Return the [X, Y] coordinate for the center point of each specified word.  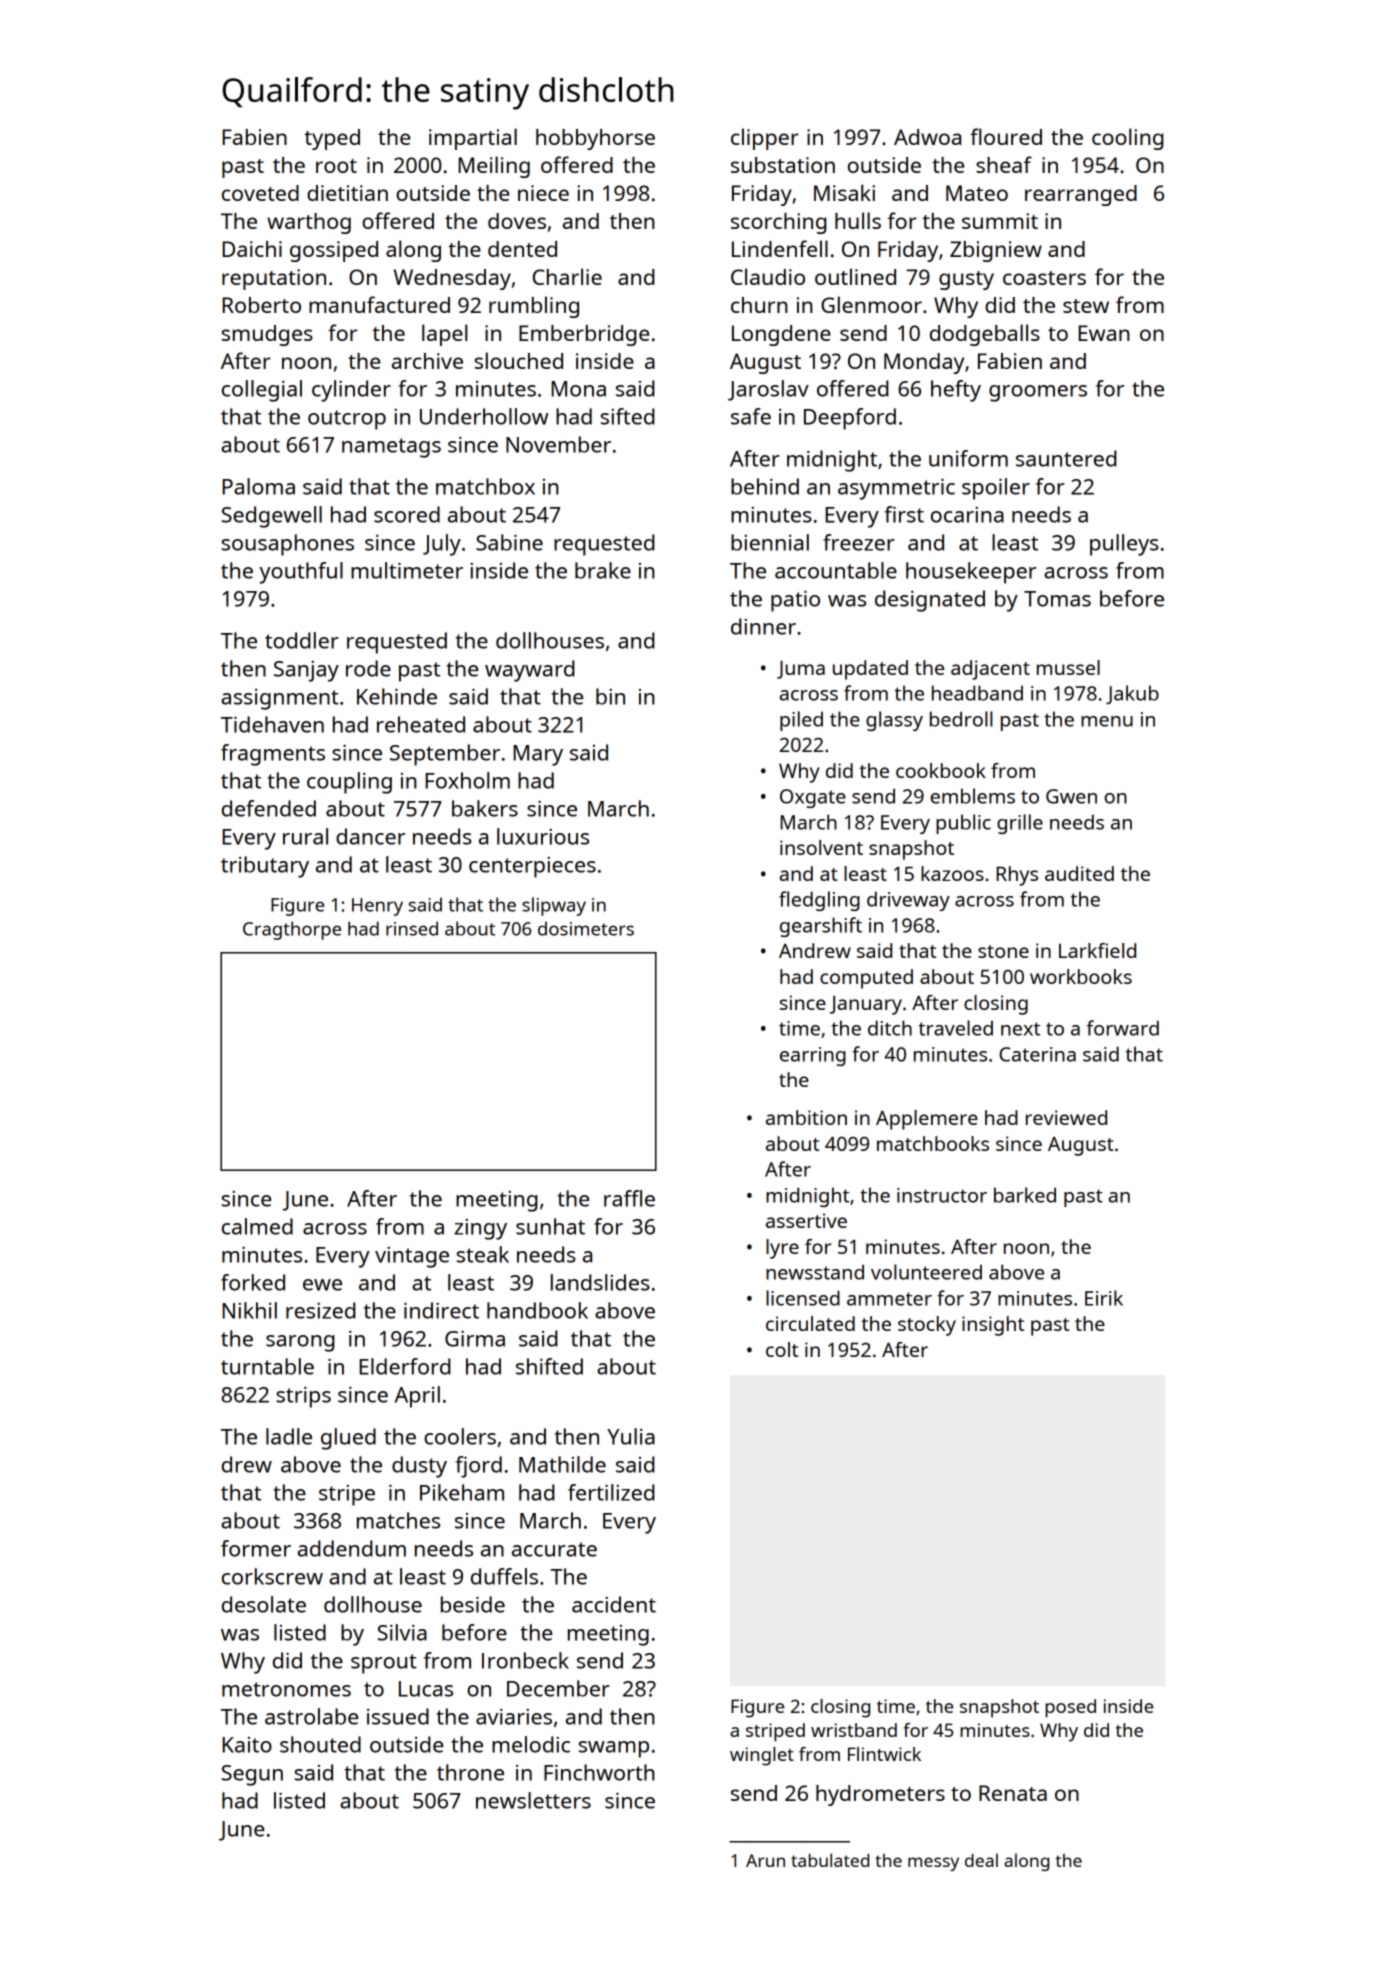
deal [981, 1860]
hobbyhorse [595, 139]
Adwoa [927, 137]
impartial [473, 139]
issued [398, 1716]
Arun [765, 1860]
